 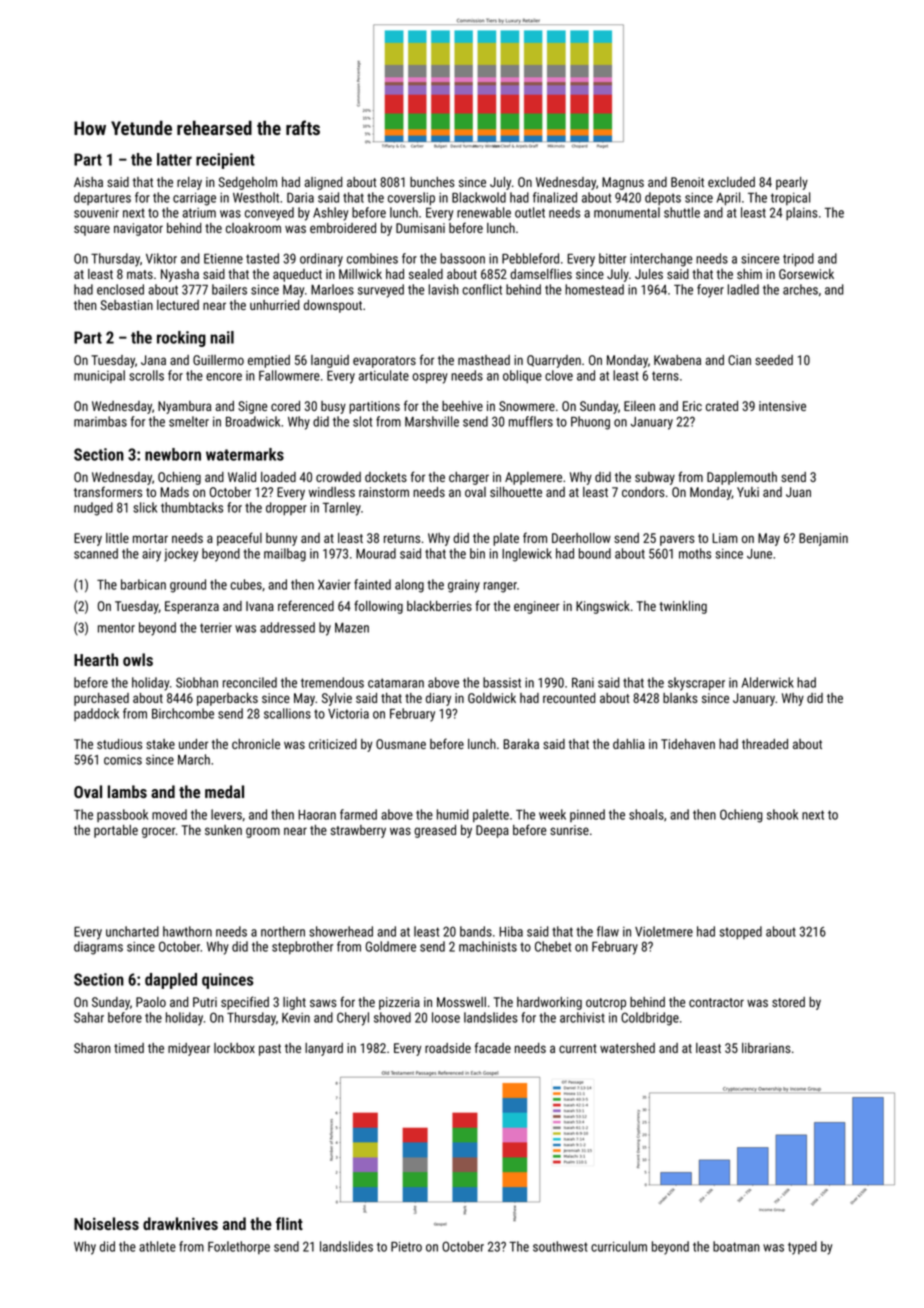 What do you see at coordinates (646, 814) in the screenshot?
I see `shoals` at bounding box center [646, 814].
